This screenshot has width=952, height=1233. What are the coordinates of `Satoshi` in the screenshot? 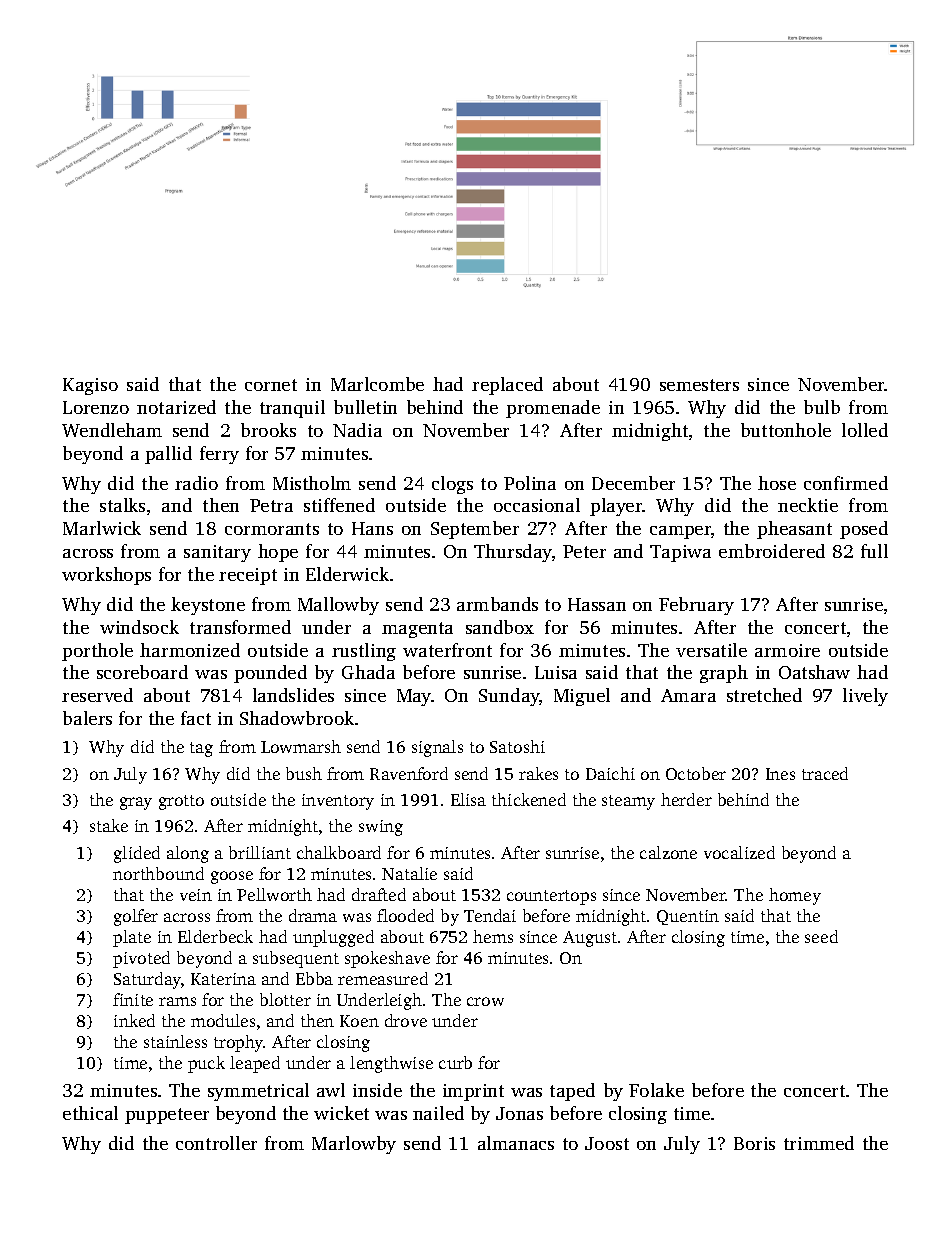 It's located at (517, 746).
